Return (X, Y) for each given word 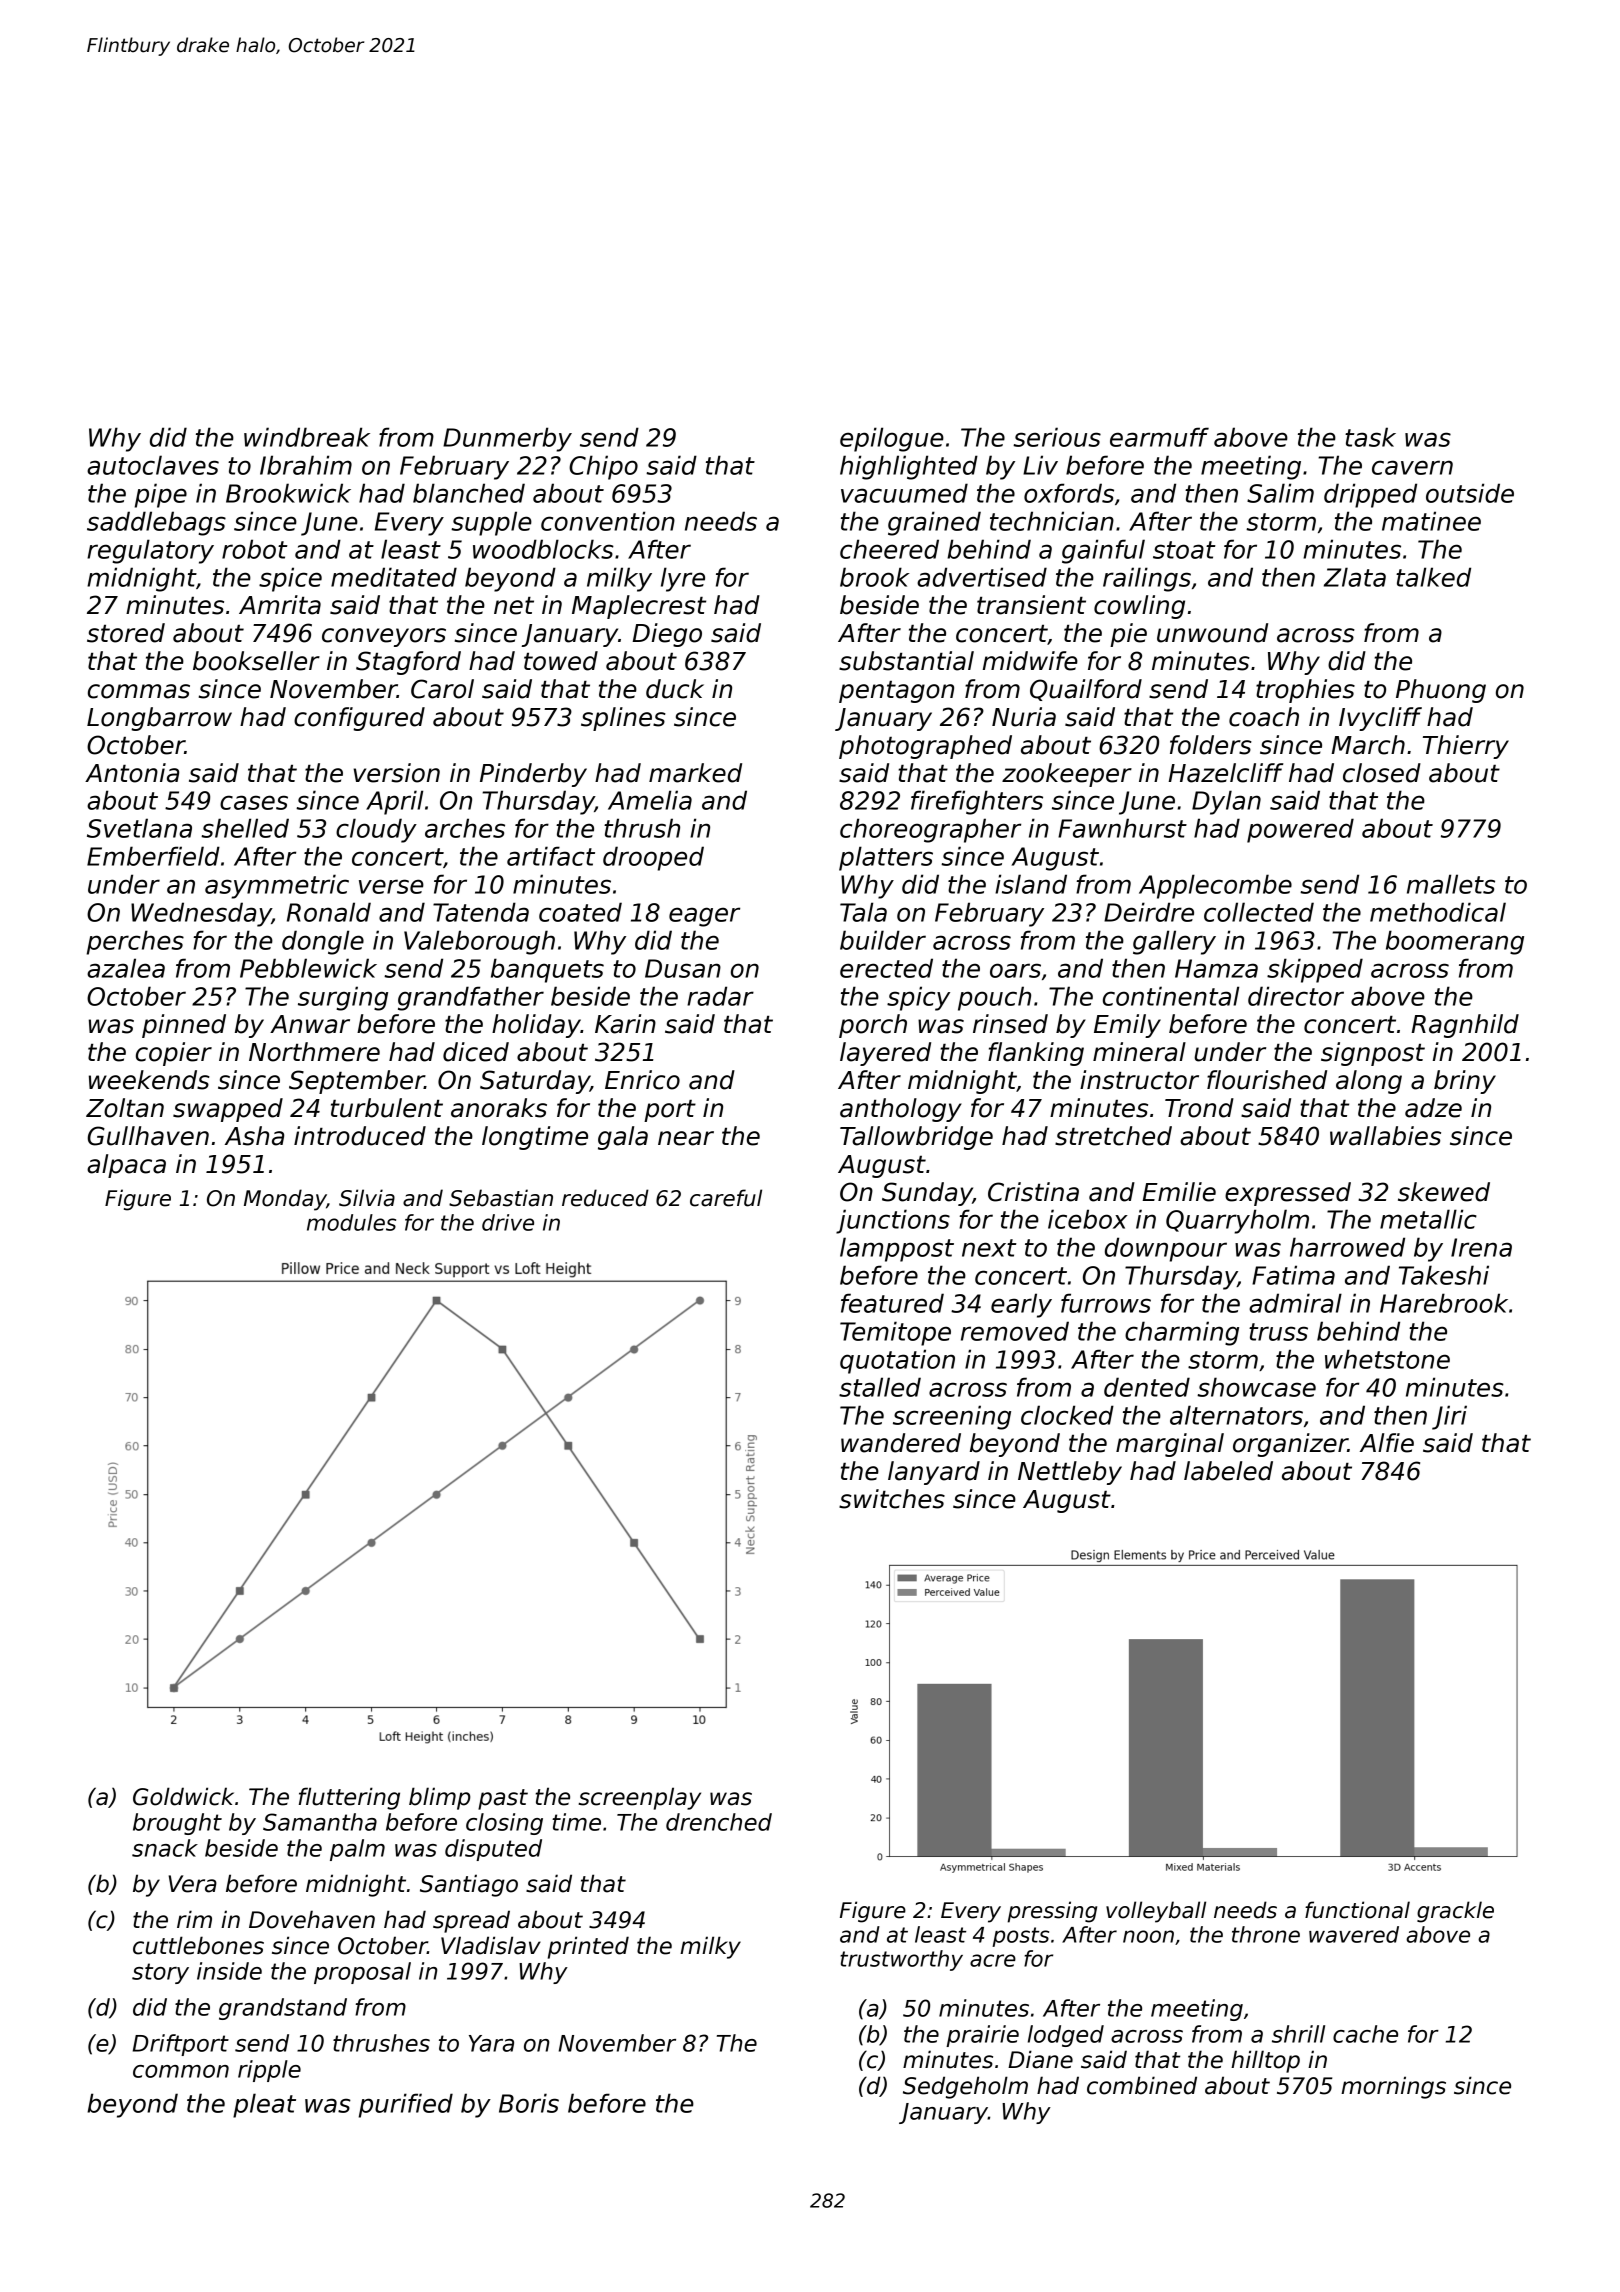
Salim (1280, 493)
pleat (264, 2105)
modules (351, 1222)
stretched (1113, 1136)
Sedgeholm (965, 2087)
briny (1465, 1082)
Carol (442, 689)
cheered (889, 549)
